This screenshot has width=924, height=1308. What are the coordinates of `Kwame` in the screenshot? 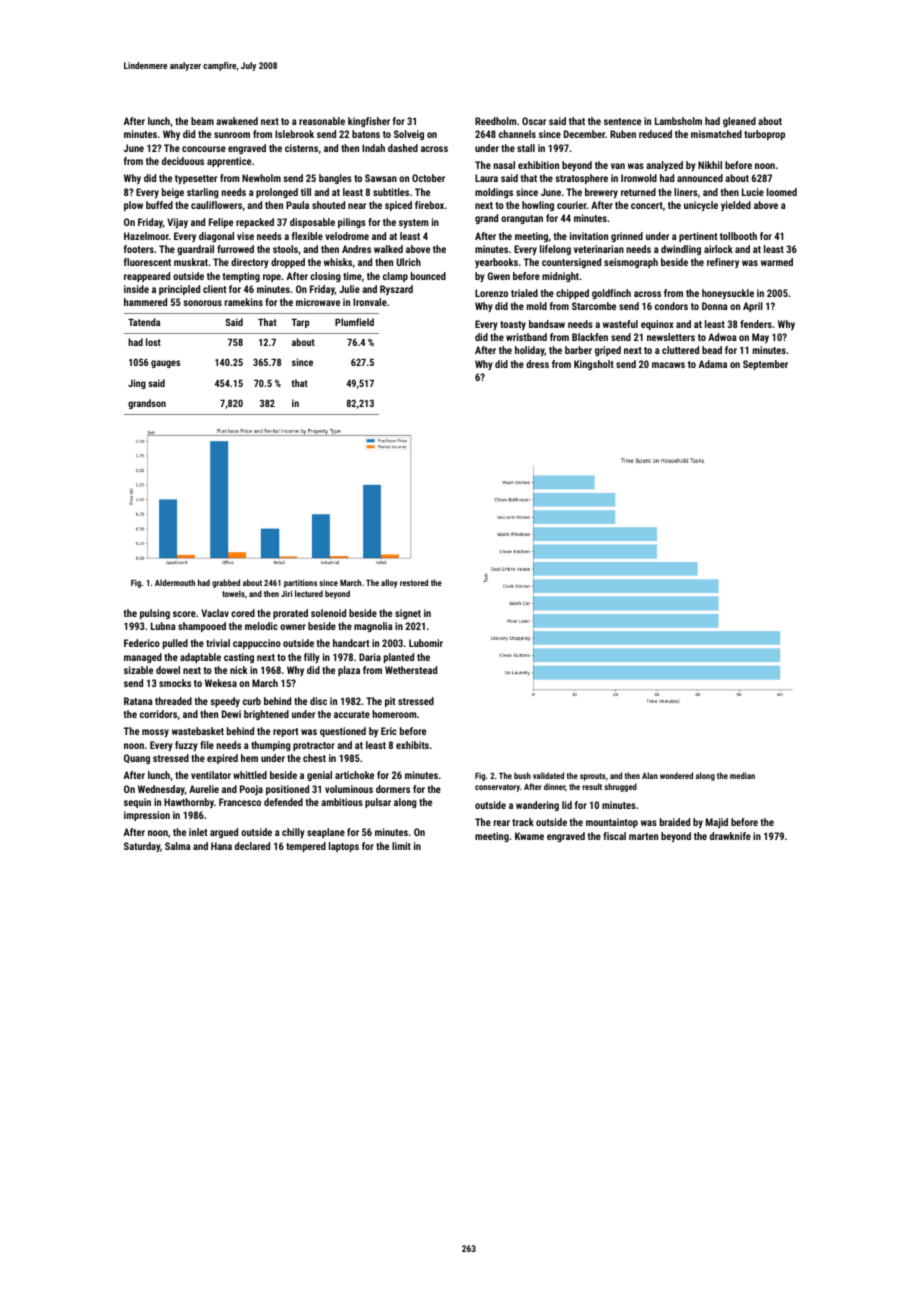 It's located at (529, 836).
